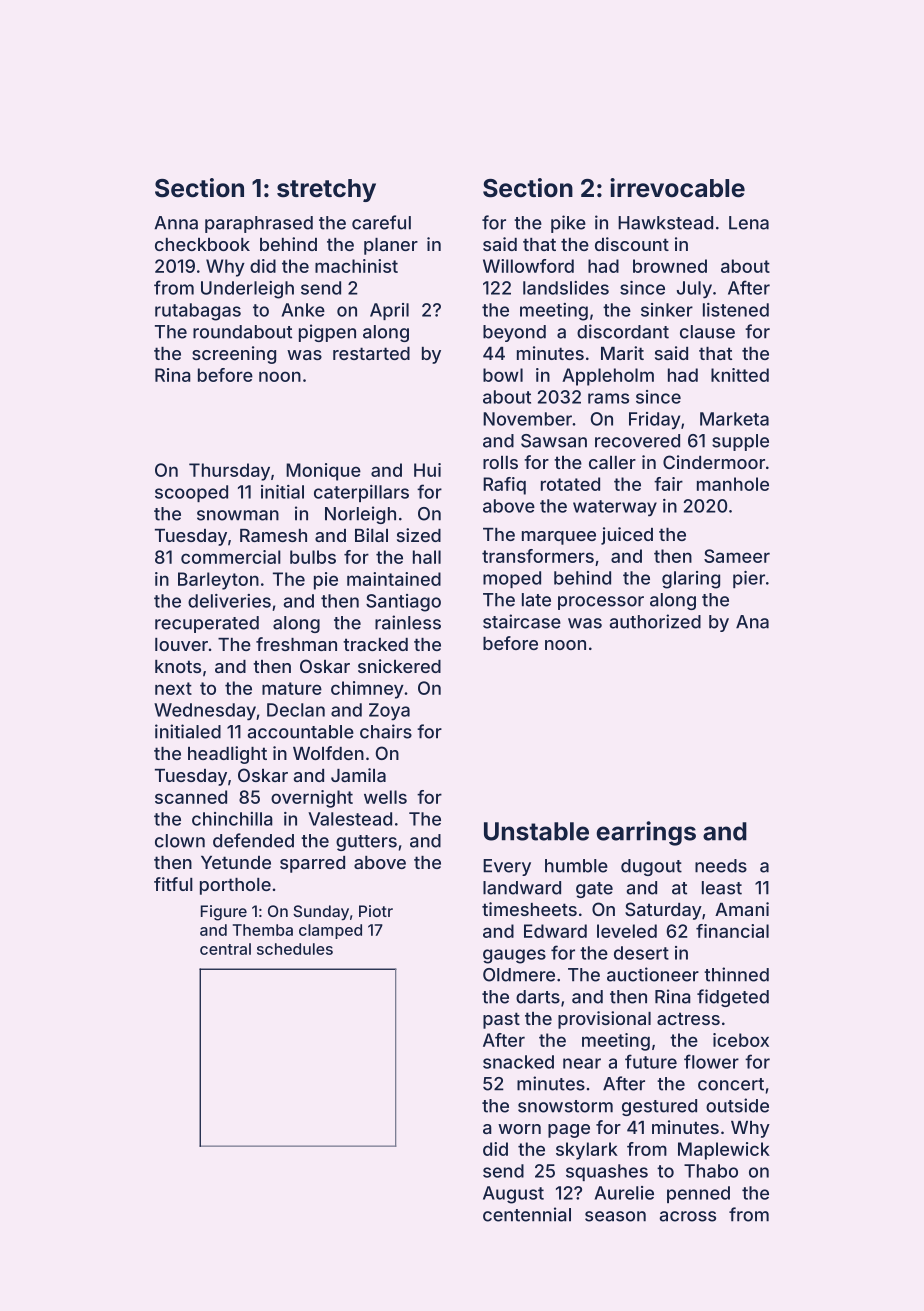 The image size is (924, 1311). What do you see at coordinates (191, 797) in the screenshot?
I see `scanned` at bounding box center [191, 797].
